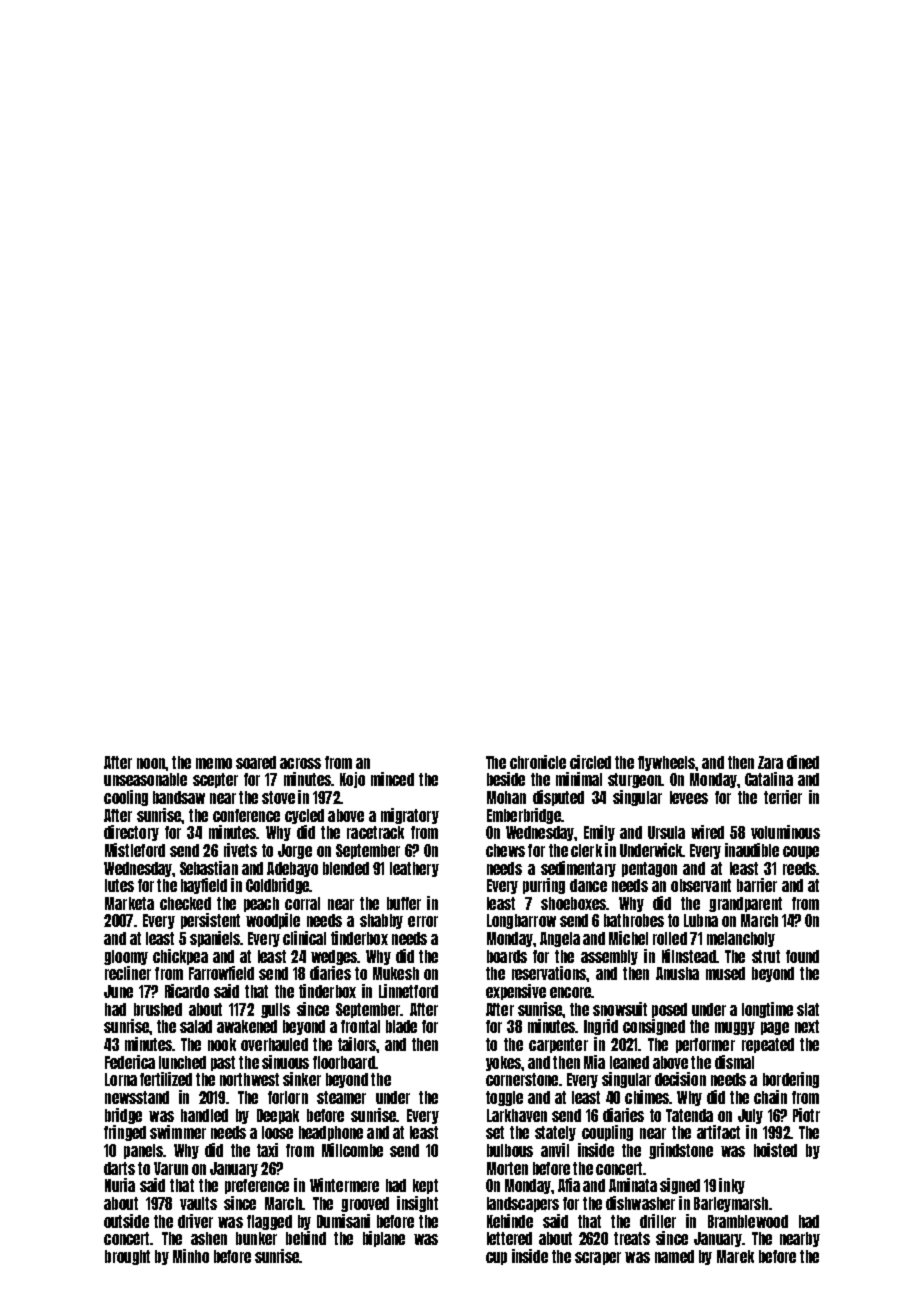 This screenshot has height=1314, width=924. I want to click on newsstand, so click(137, 1097).
